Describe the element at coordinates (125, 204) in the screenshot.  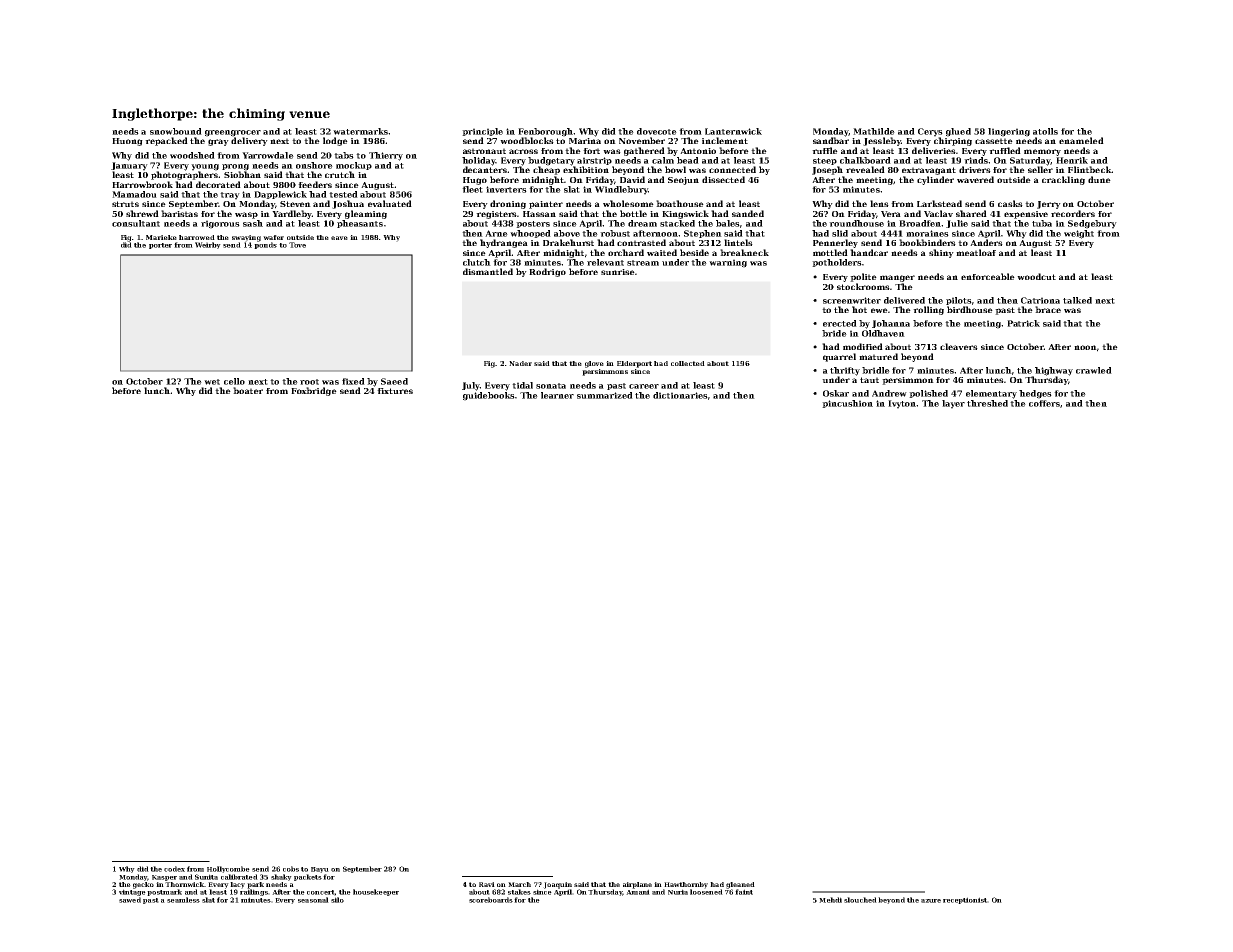
I see `struts` at that location.
